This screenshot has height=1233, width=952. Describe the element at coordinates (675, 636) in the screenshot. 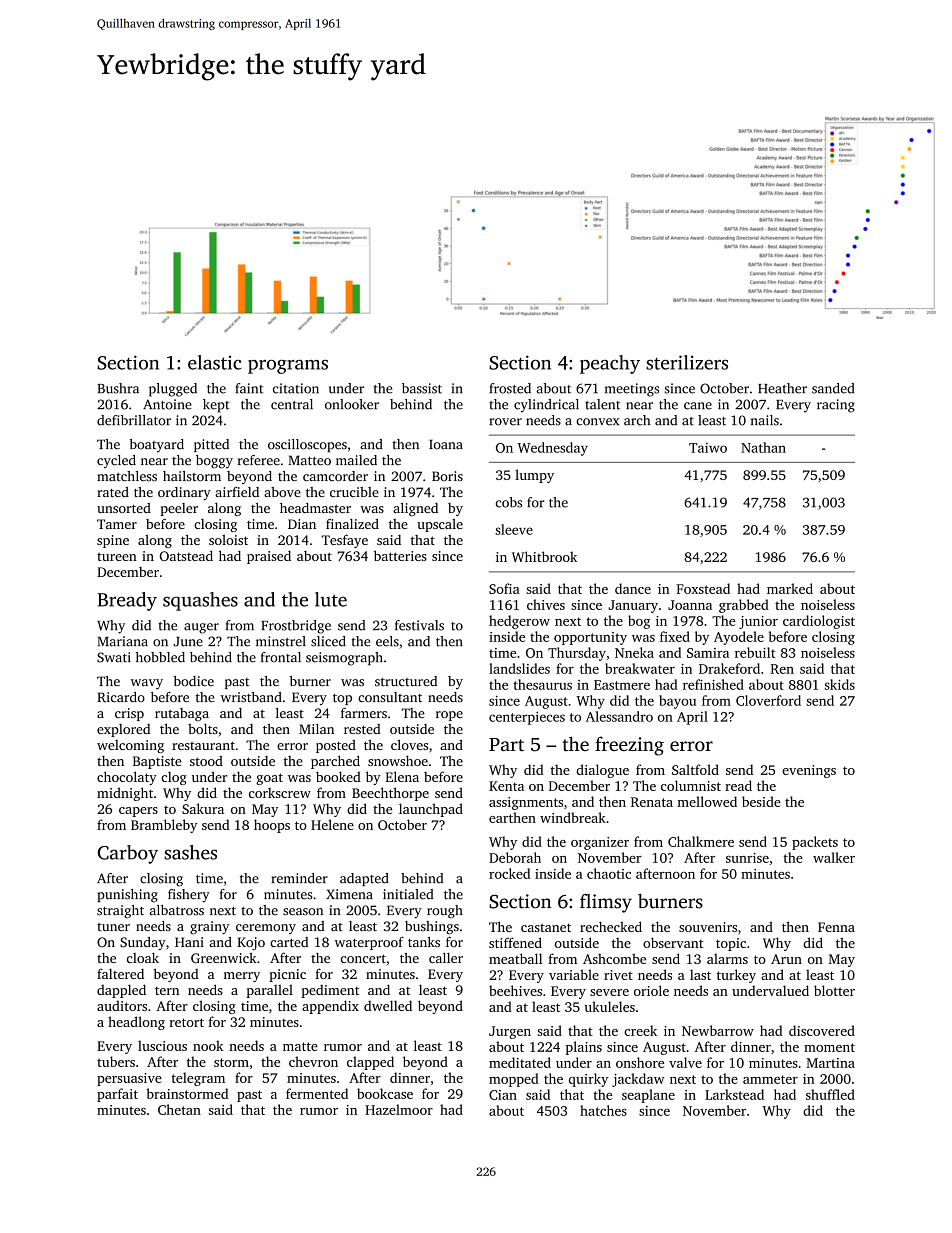

I see `fixed` at that location.
